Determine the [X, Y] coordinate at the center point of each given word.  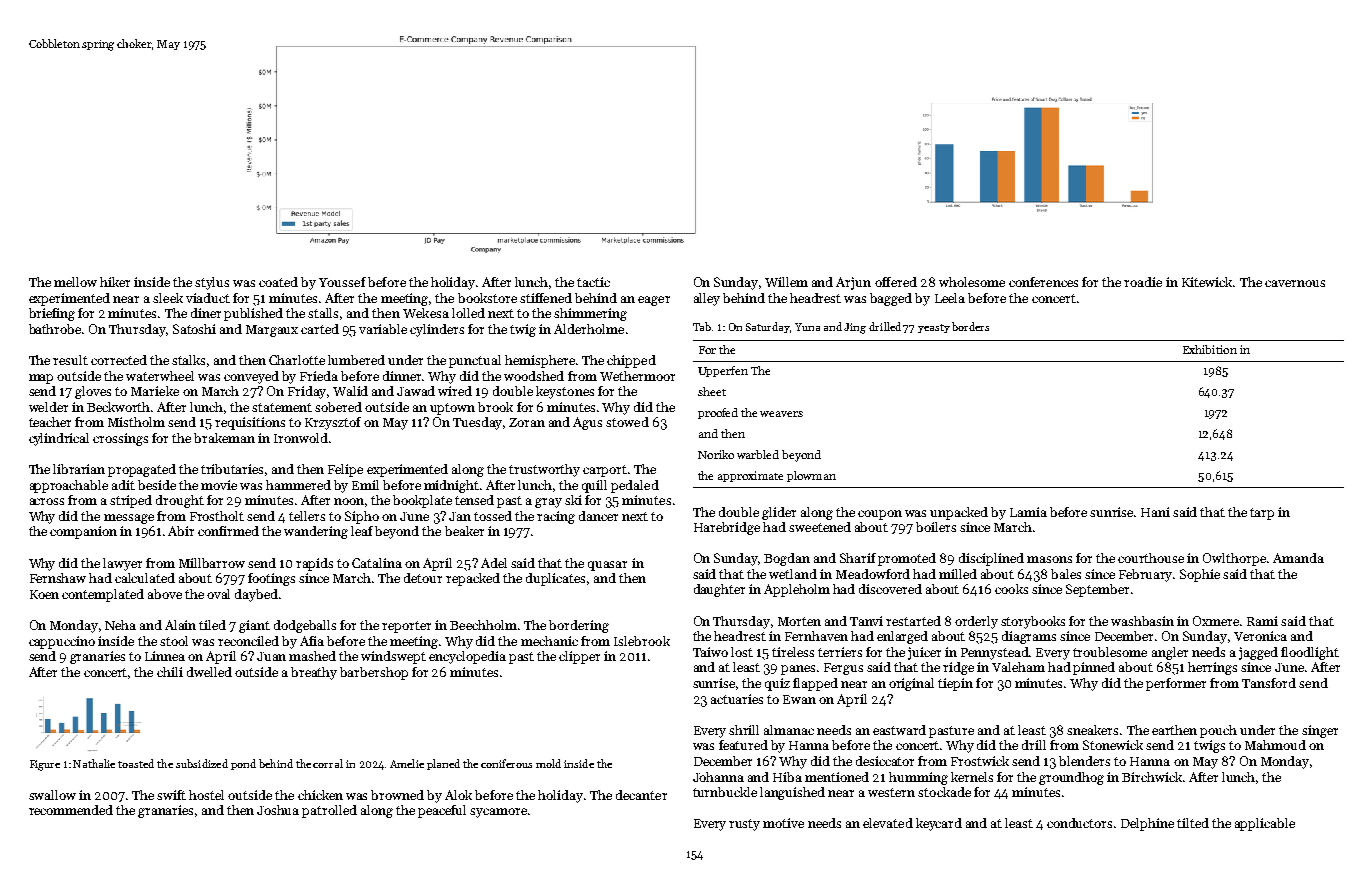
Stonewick [1113, 745]
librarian [79, 469]
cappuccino [62, 642]
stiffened [546, 298]
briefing [52, 314]
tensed [474, 500]
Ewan [799, 699]
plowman [811, 476]
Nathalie [94, 763]
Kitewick [1207, 282]
